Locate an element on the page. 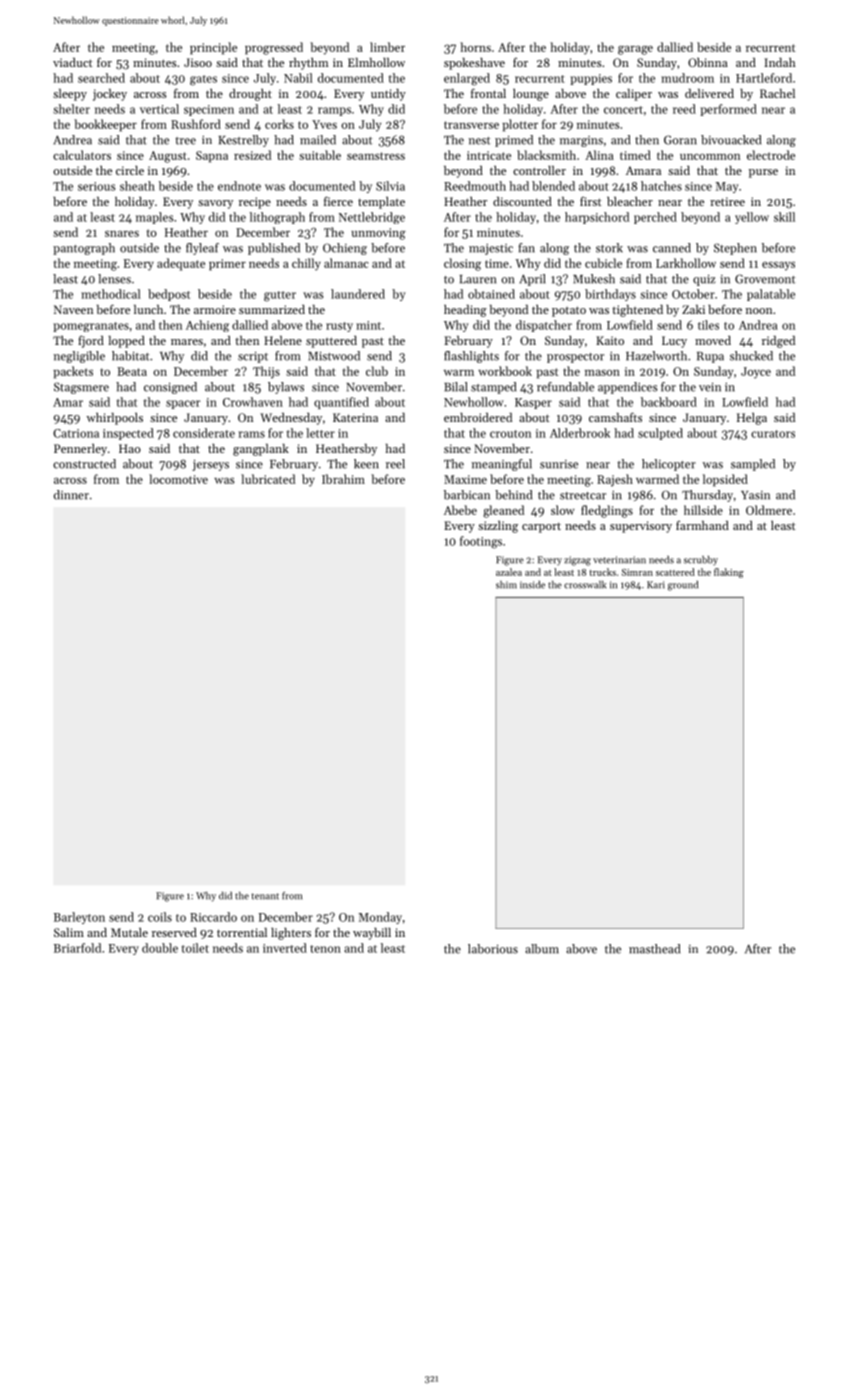  inside is located at coordinates (532, 585).
